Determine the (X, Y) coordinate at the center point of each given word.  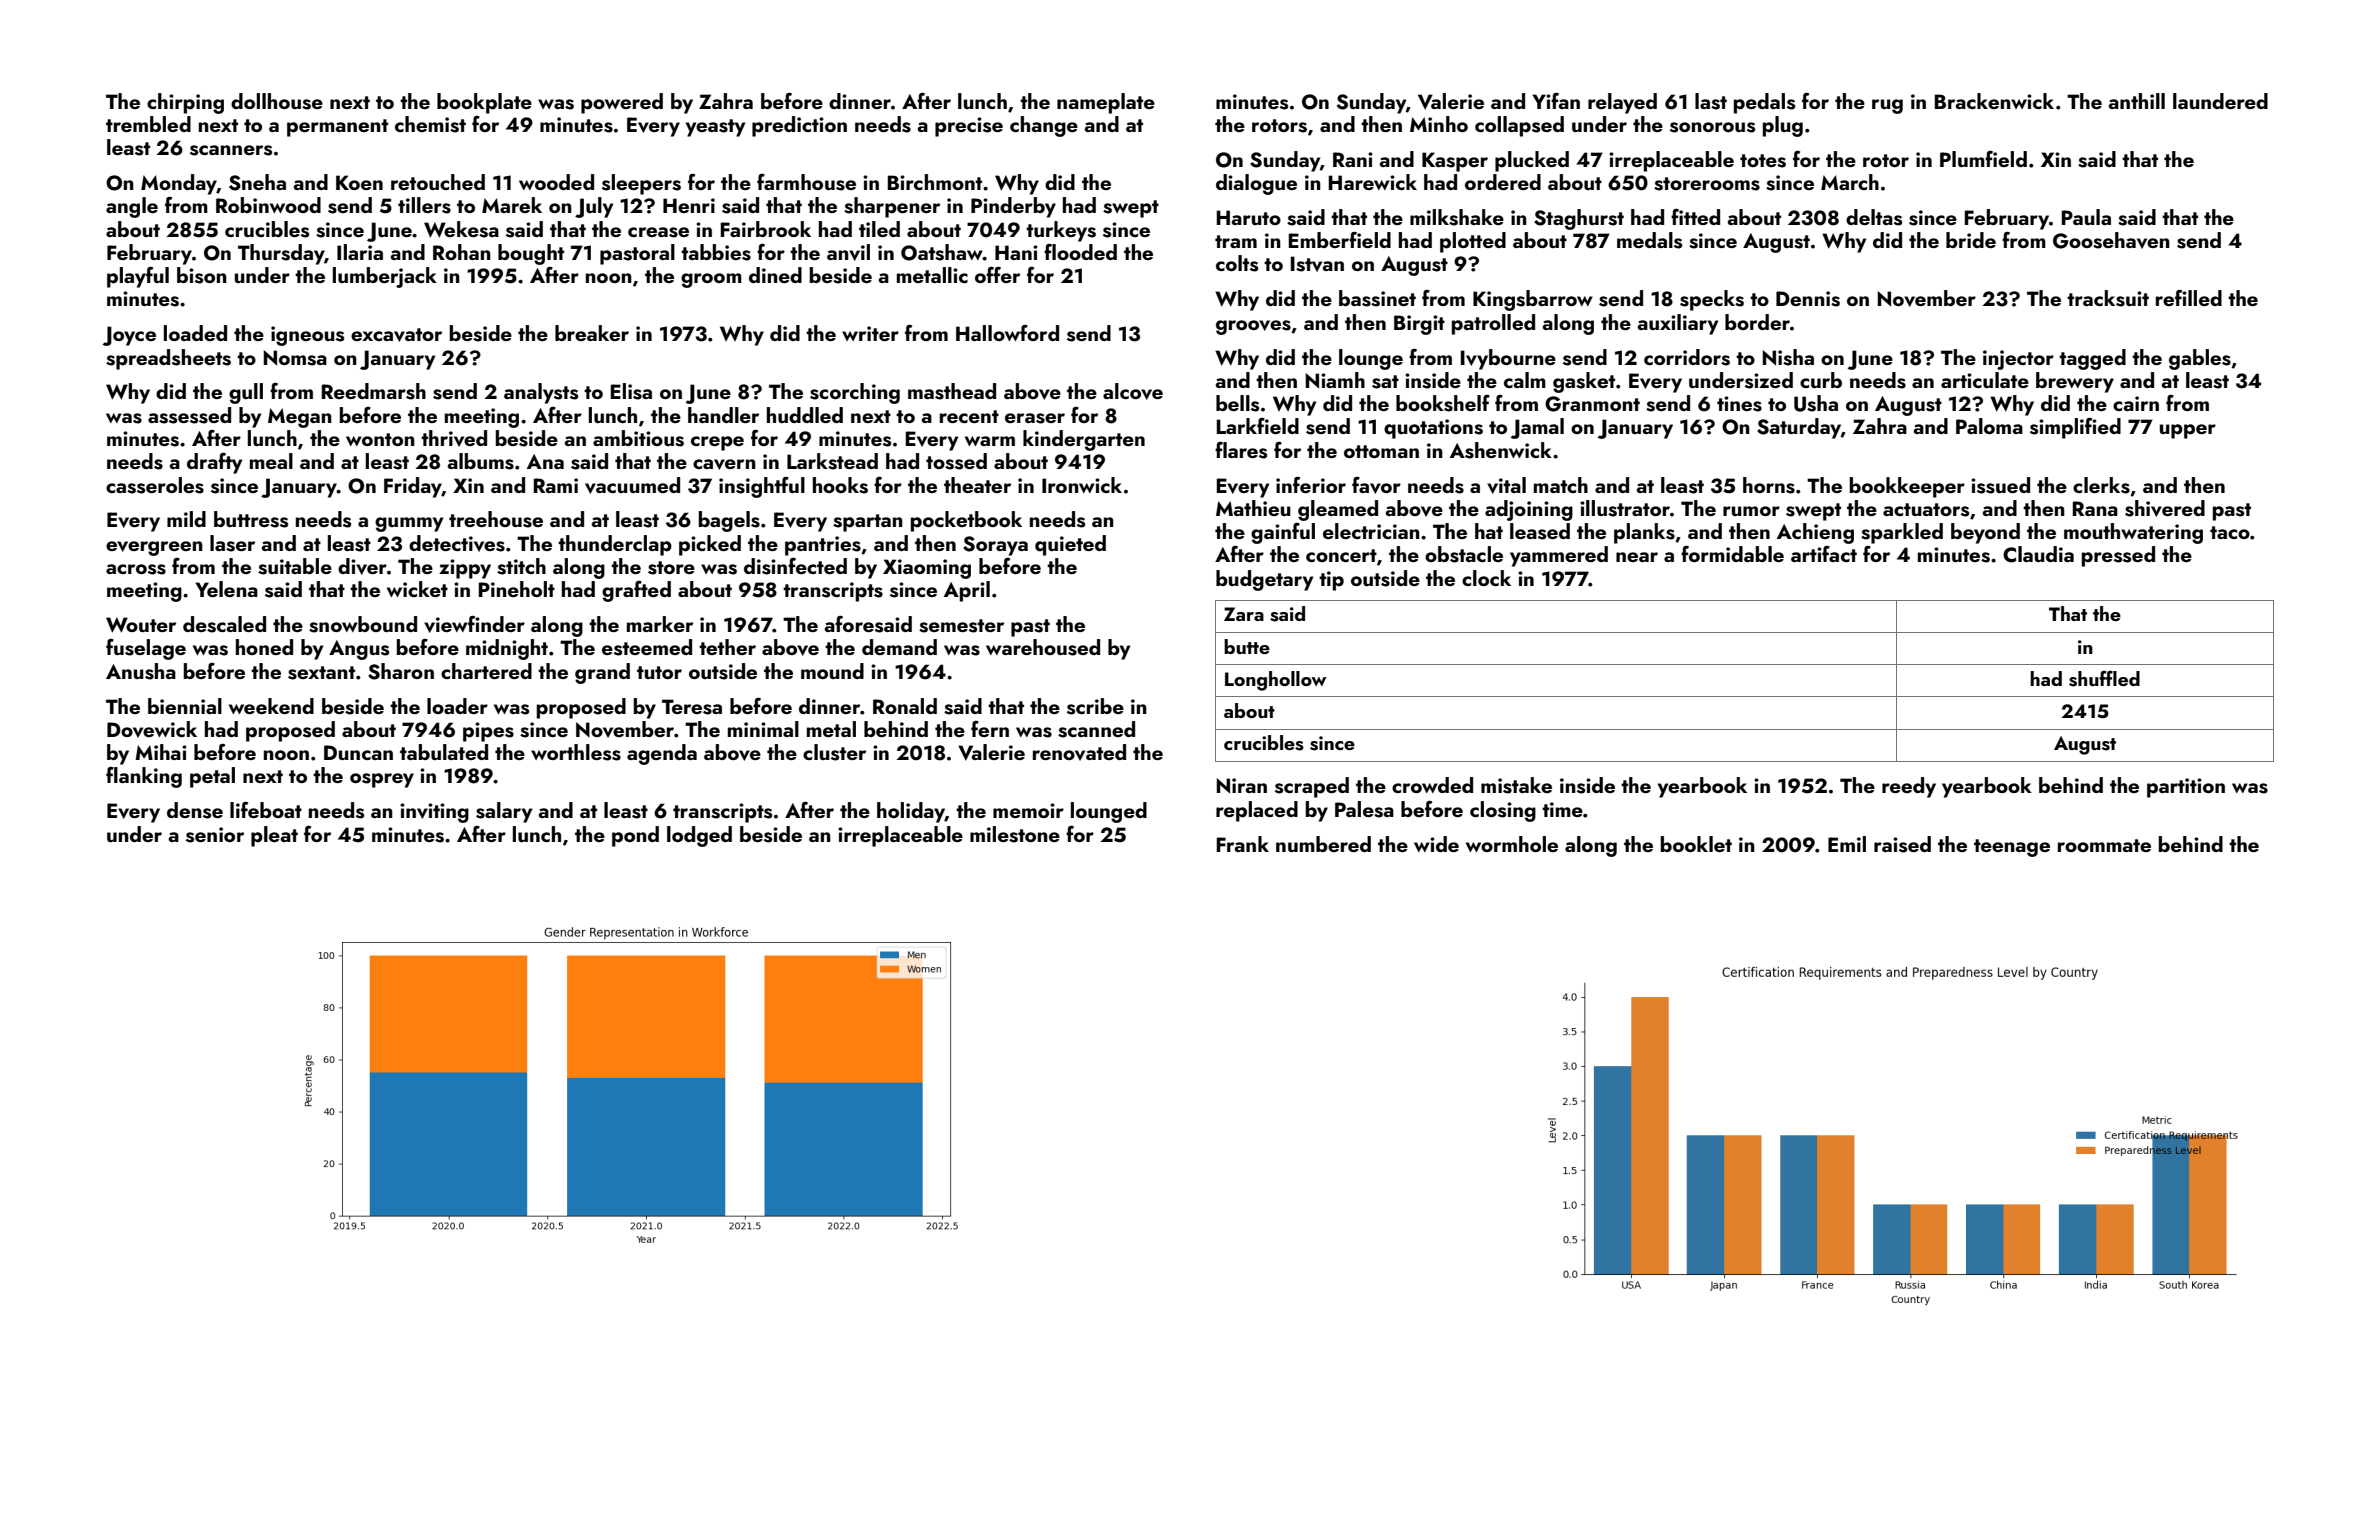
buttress (251, 519)
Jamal (1537, 428)
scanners (231, 150)
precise (969, 127)
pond (635, 836)
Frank (1242, 844)
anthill (2136, 101)
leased (1540, 531)
